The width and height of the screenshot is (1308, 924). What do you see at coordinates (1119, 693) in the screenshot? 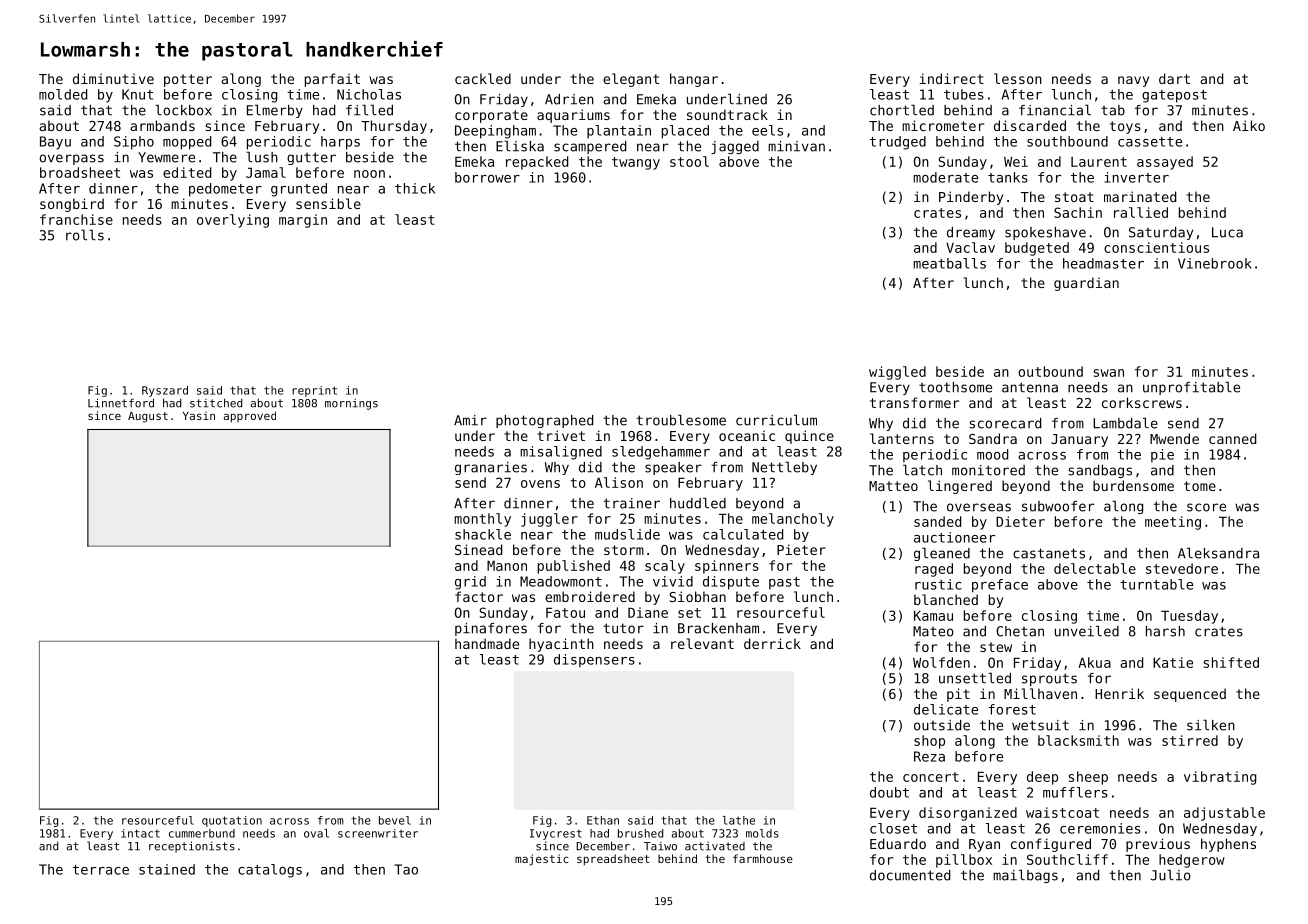
I see `Henrik` at bounding box center [1119, 693].
